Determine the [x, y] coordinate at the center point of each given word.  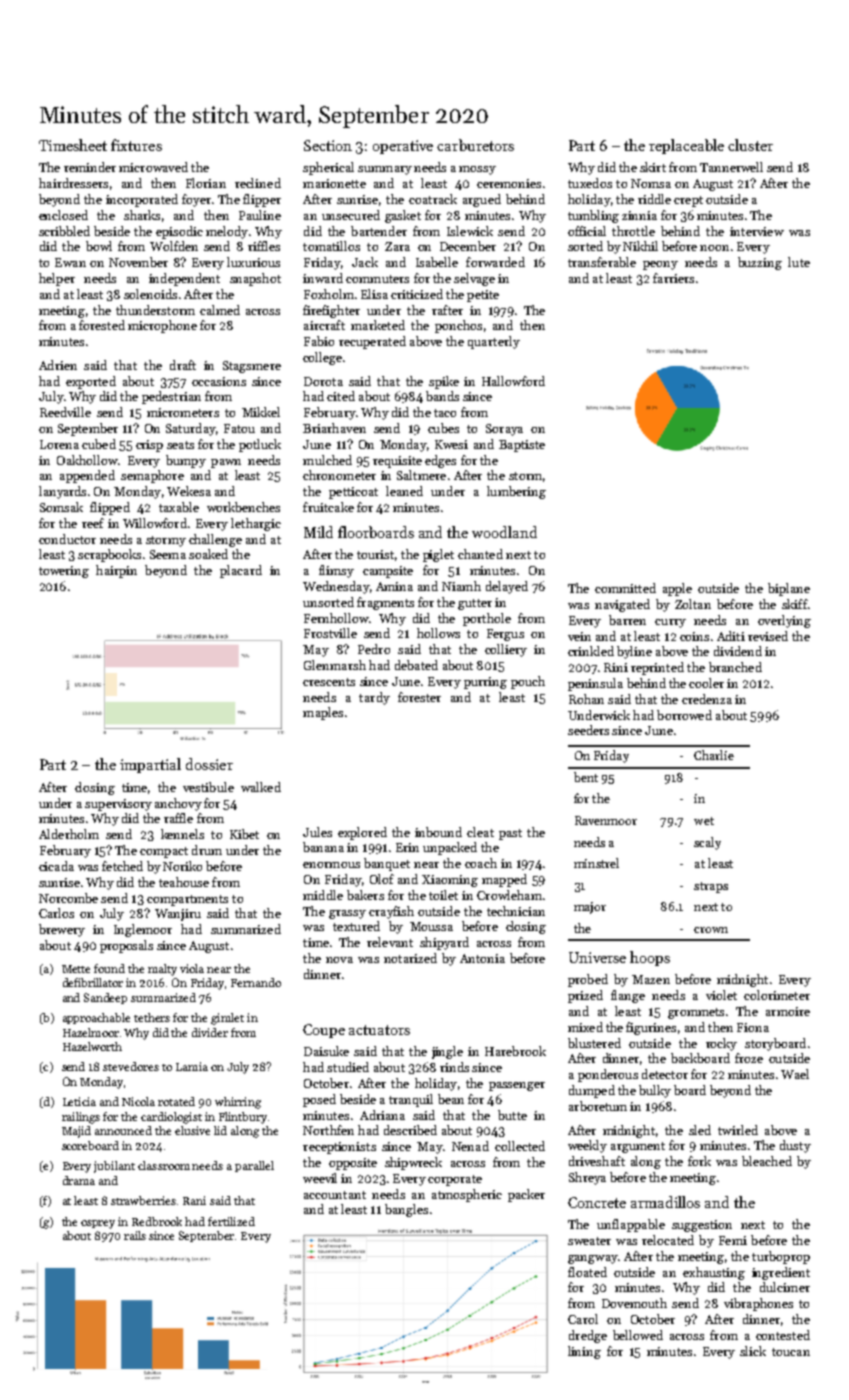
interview [757, 231]
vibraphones [758, 1304]
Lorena [59, 444]
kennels [182, 834]
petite [483, 296]
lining [584, 1352]
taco [445, 413]
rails [135, 1235]
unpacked [450, 848]
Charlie [714, 755]
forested [102, 325]
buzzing [760, 263]
